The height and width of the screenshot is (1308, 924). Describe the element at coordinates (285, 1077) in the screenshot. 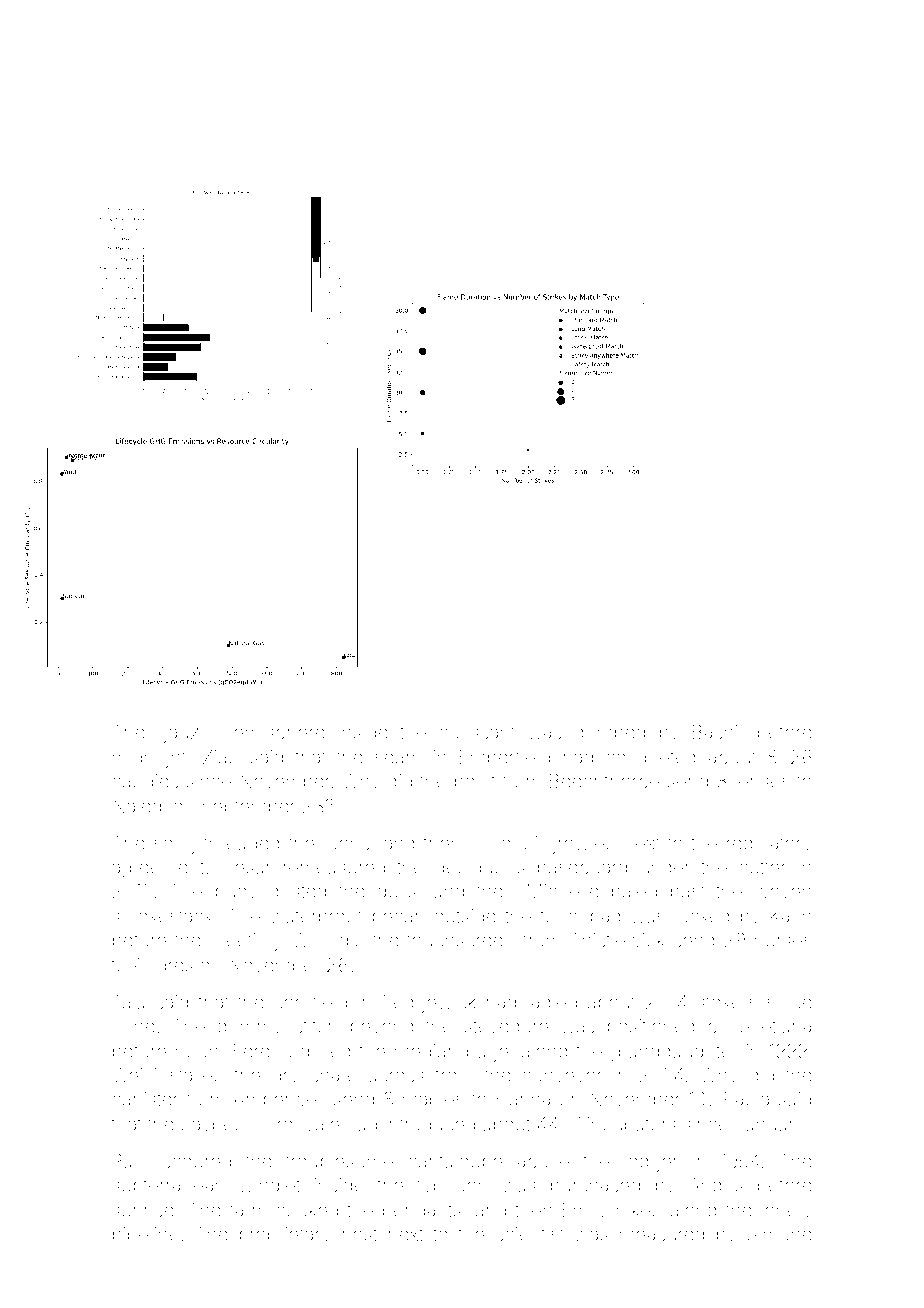

I see `dry` at that location.
